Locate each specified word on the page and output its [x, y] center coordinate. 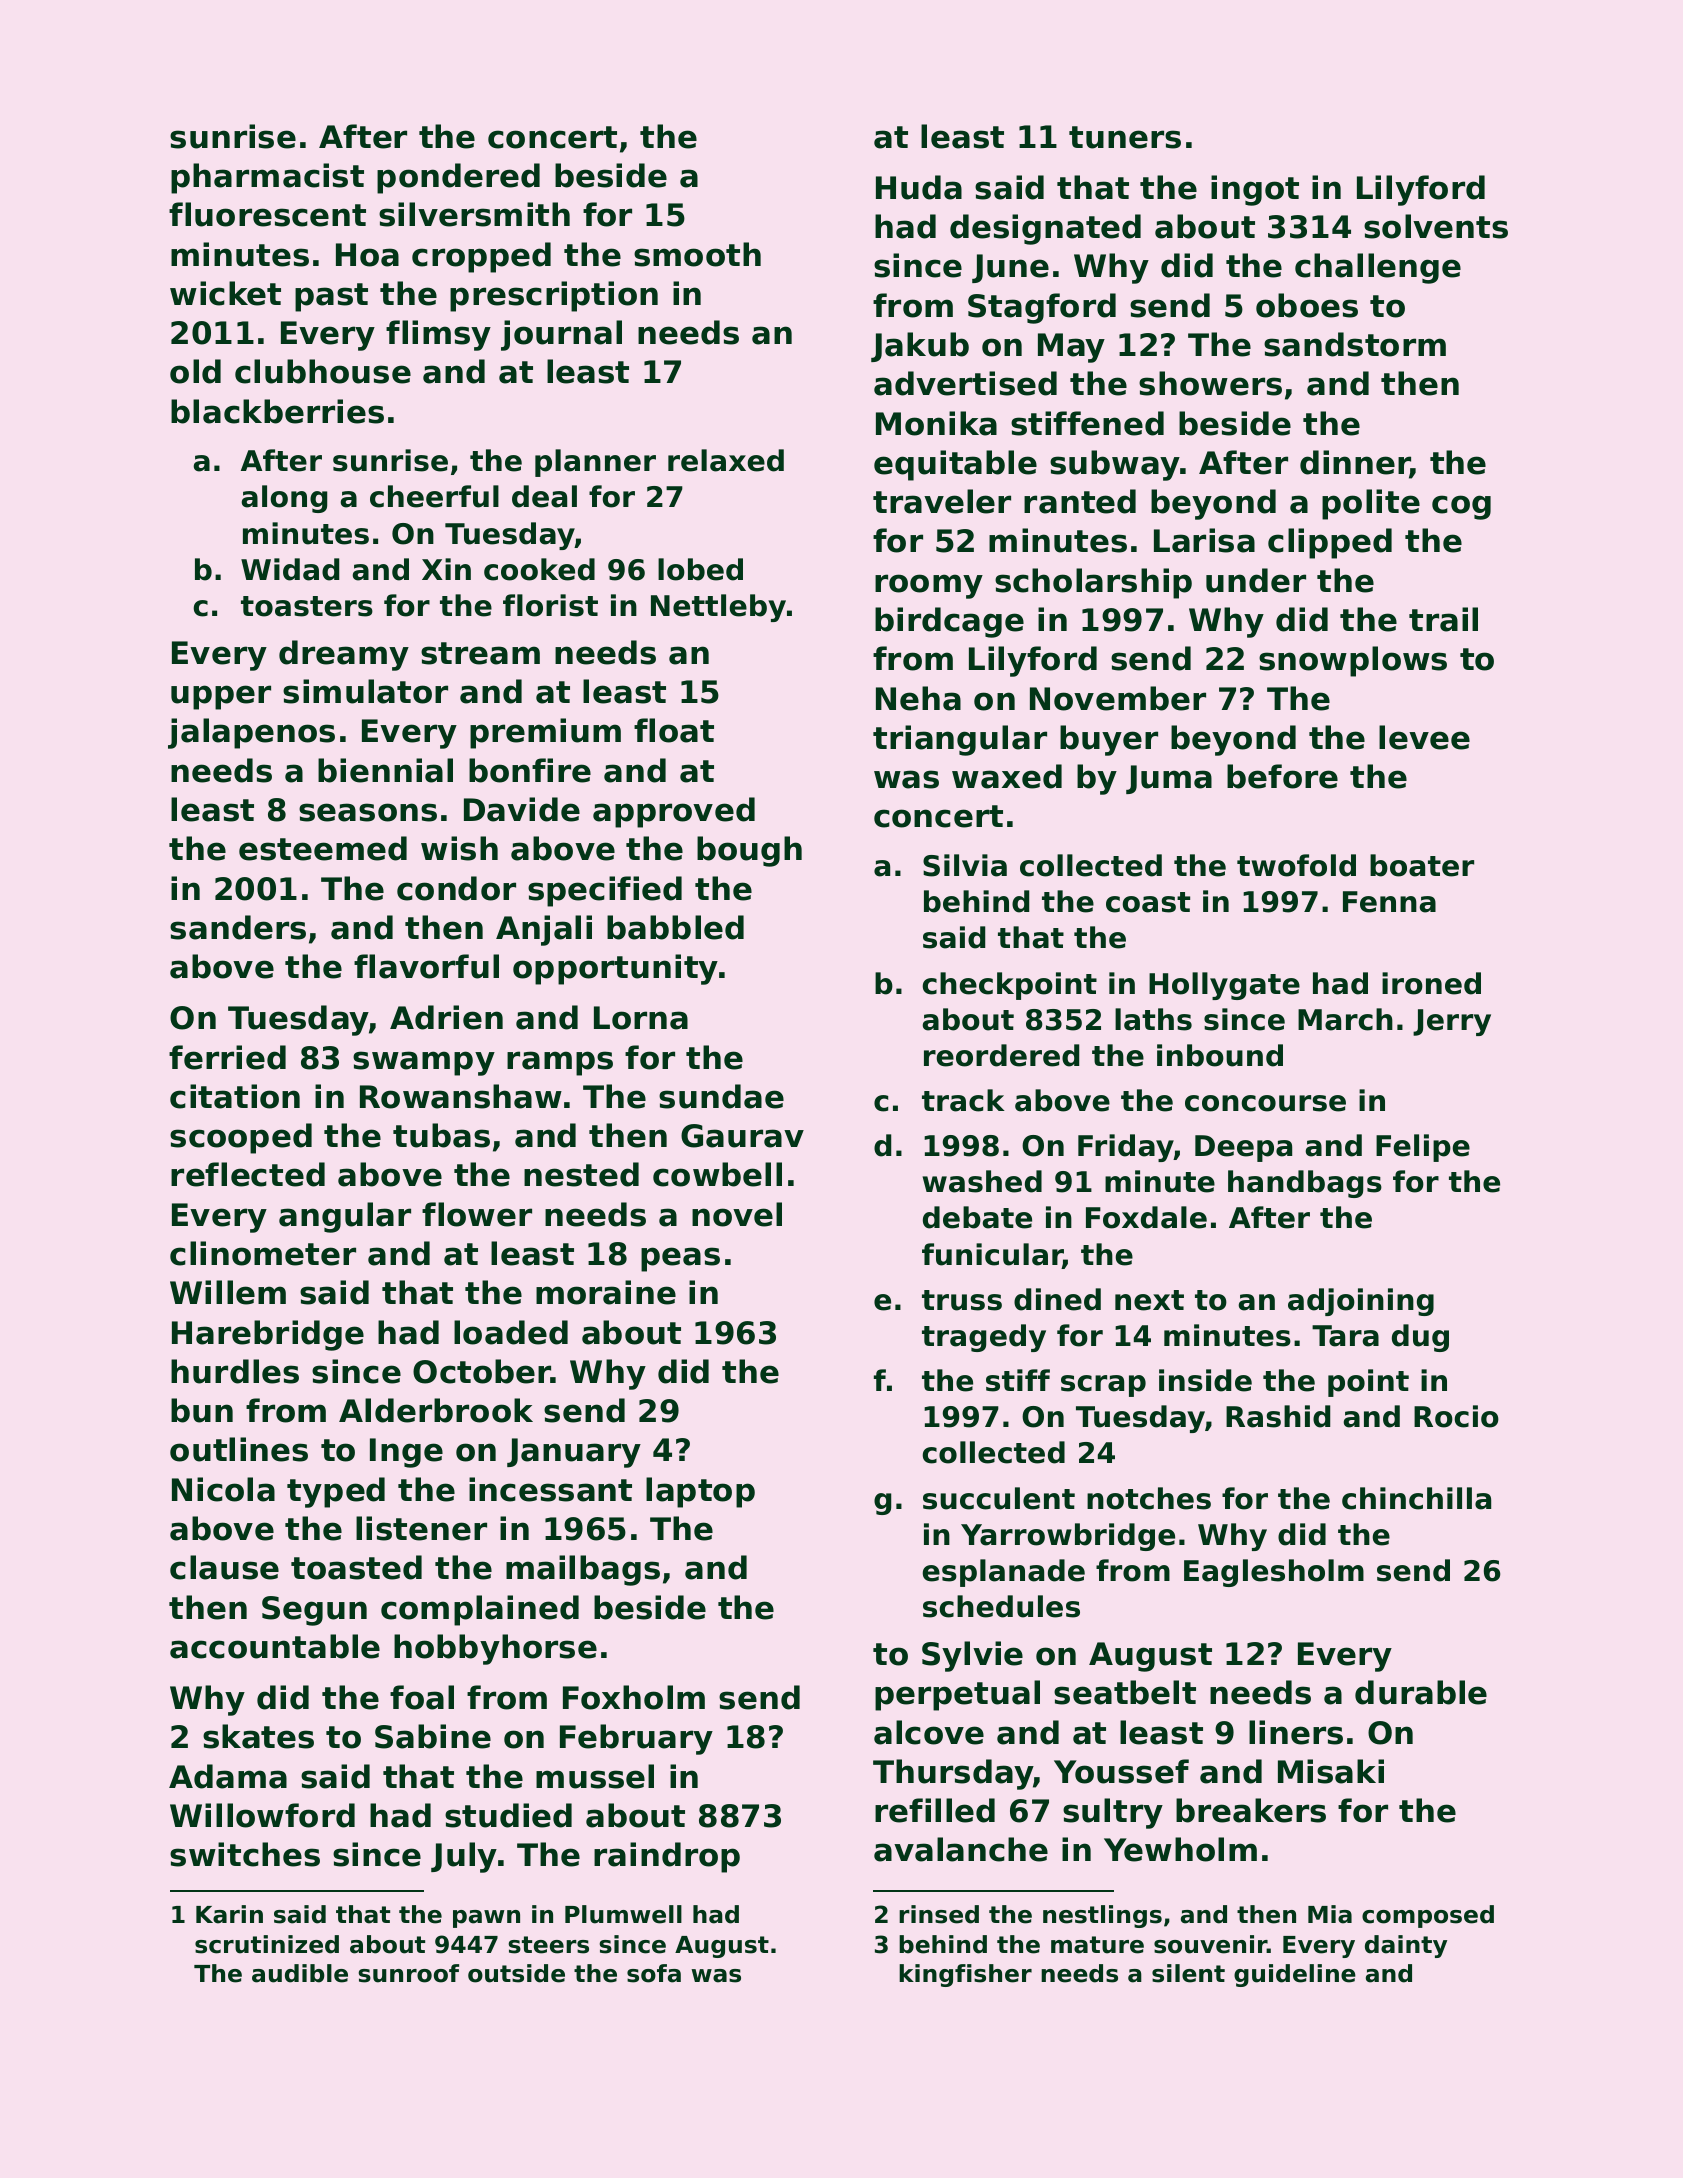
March [1345, 1019]
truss [962, 1300]
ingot [1255, 190]
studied [508, 1815]
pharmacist [267, 178]
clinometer [263, 1253]
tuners [1125, 137]
